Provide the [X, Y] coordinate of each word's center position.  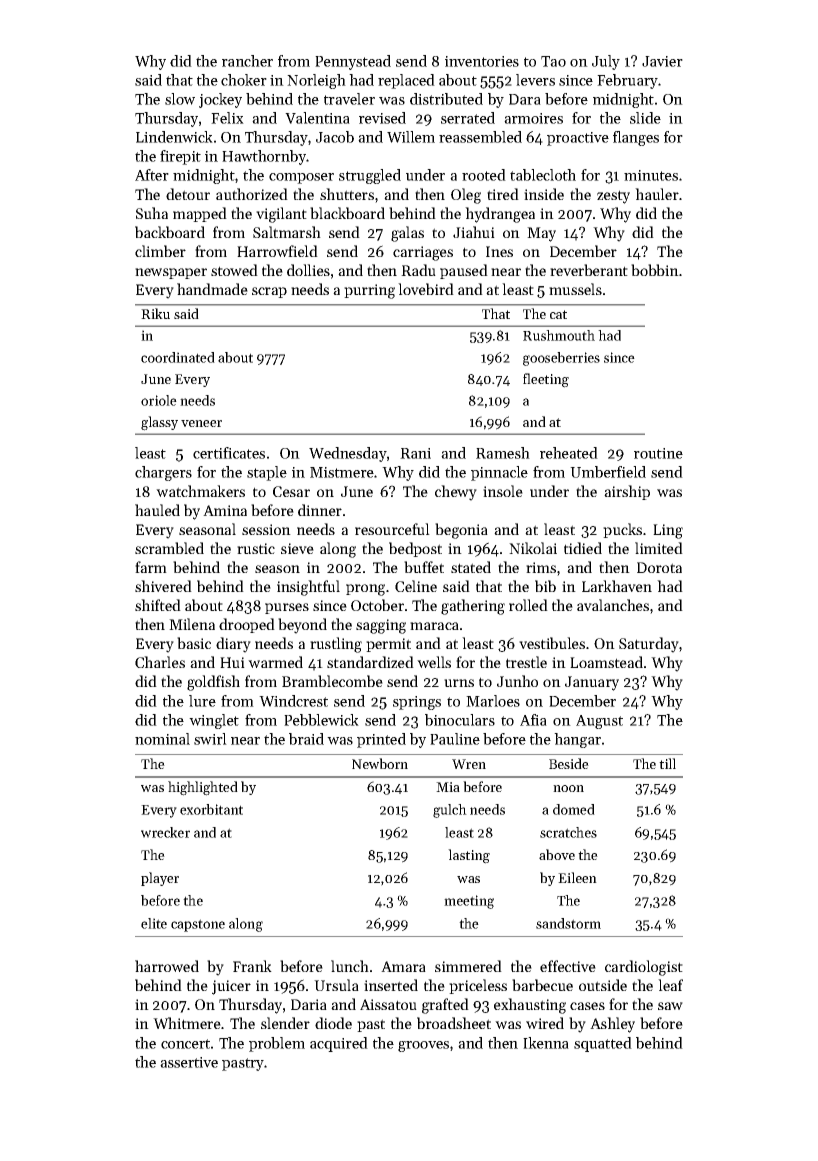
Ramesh [503, 453]
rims [541, 567]
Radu [418, 270]
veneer [201, 423]
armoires [533, 118]
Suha [152, 213]
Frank [252, 966]
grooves [423, 1046]
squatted [603, 1044]
